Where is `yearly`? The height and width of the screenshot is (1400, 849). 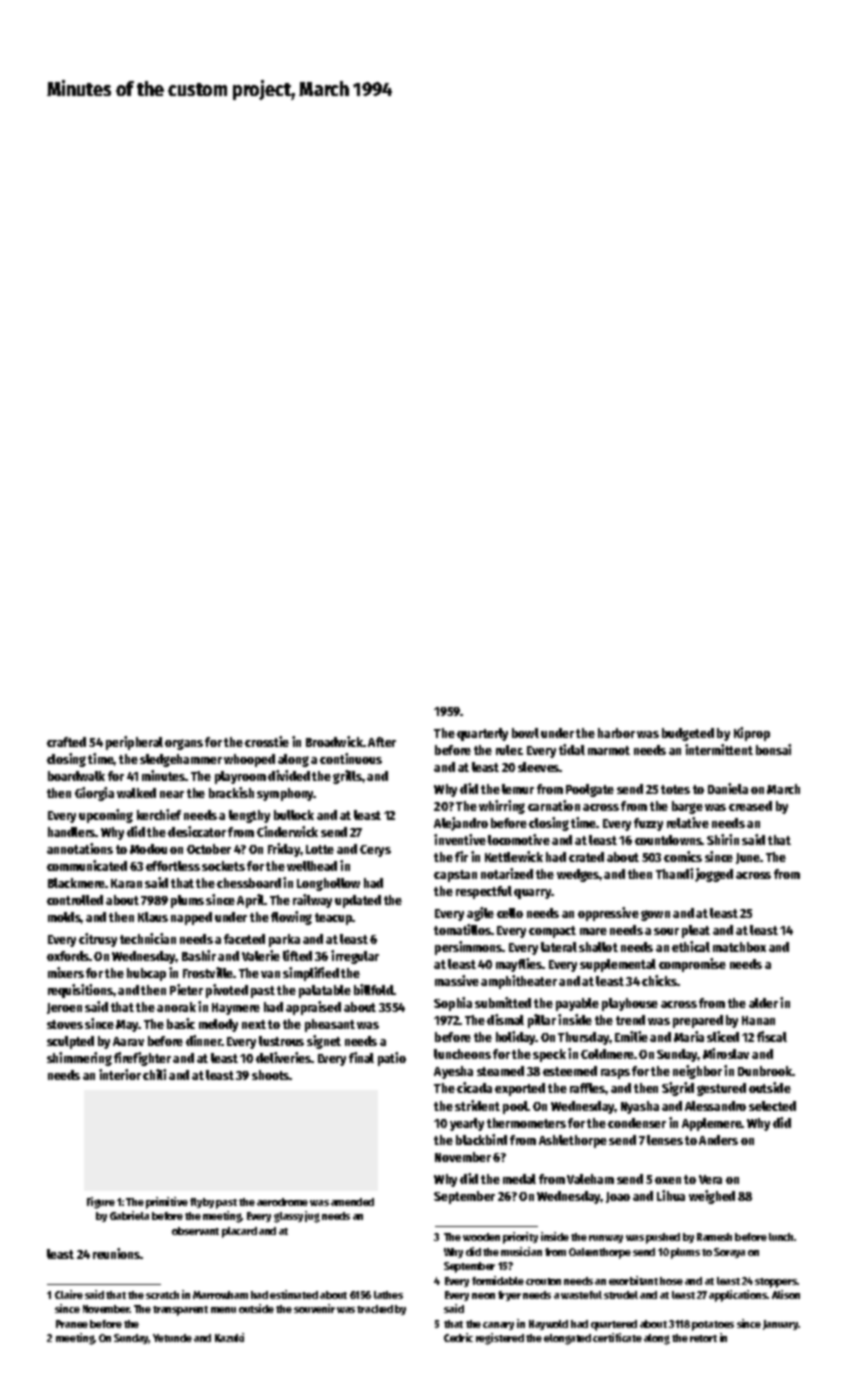 yearly is located at coordinates (467, 1124).
